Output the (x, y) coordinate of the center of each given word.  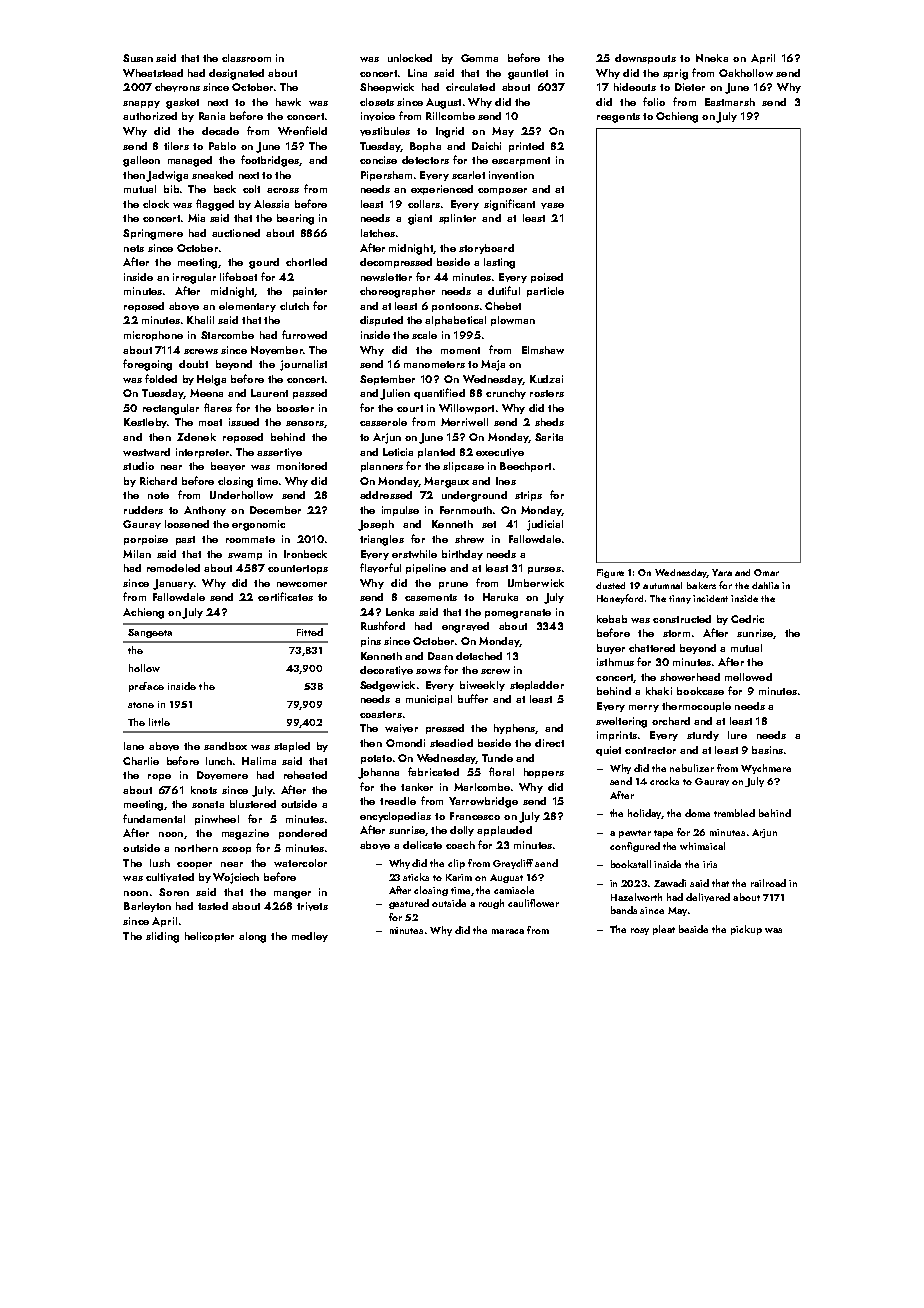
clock (156, 204)
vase (552, 206)
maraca (508, 931)
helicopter (209, 937)
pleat (664, 930)
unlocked (410, 58)
